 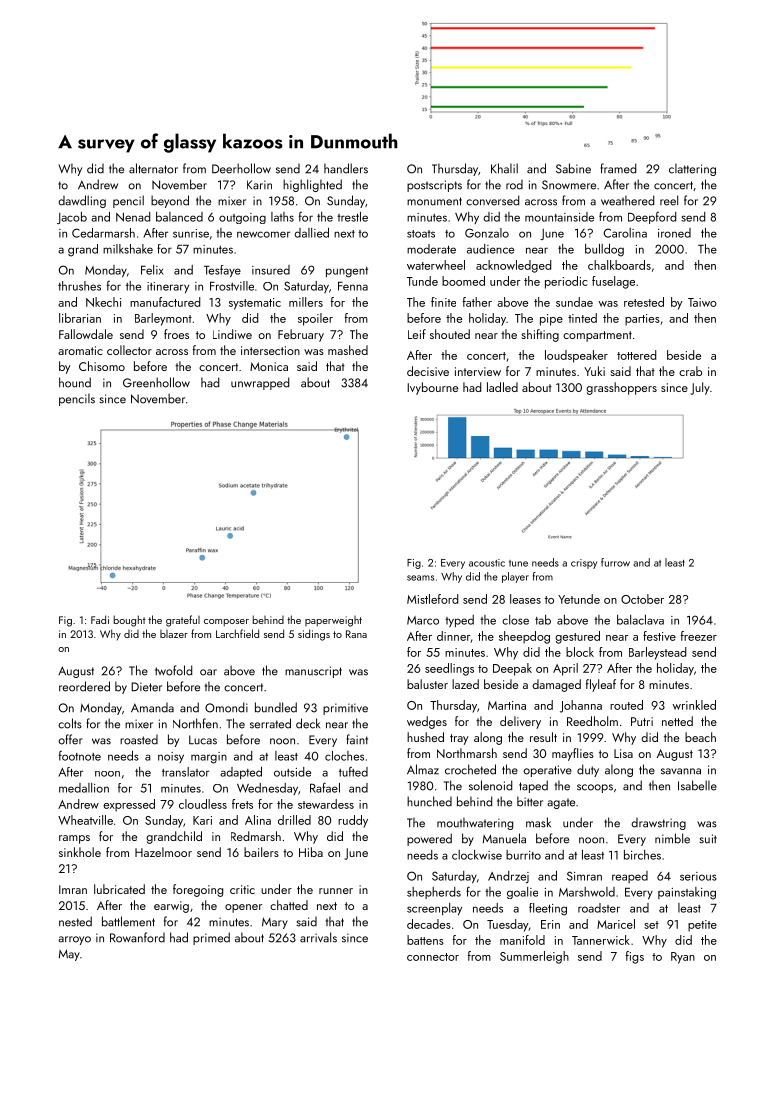 I want to click on acoustic, so click(x=487, y=563).
